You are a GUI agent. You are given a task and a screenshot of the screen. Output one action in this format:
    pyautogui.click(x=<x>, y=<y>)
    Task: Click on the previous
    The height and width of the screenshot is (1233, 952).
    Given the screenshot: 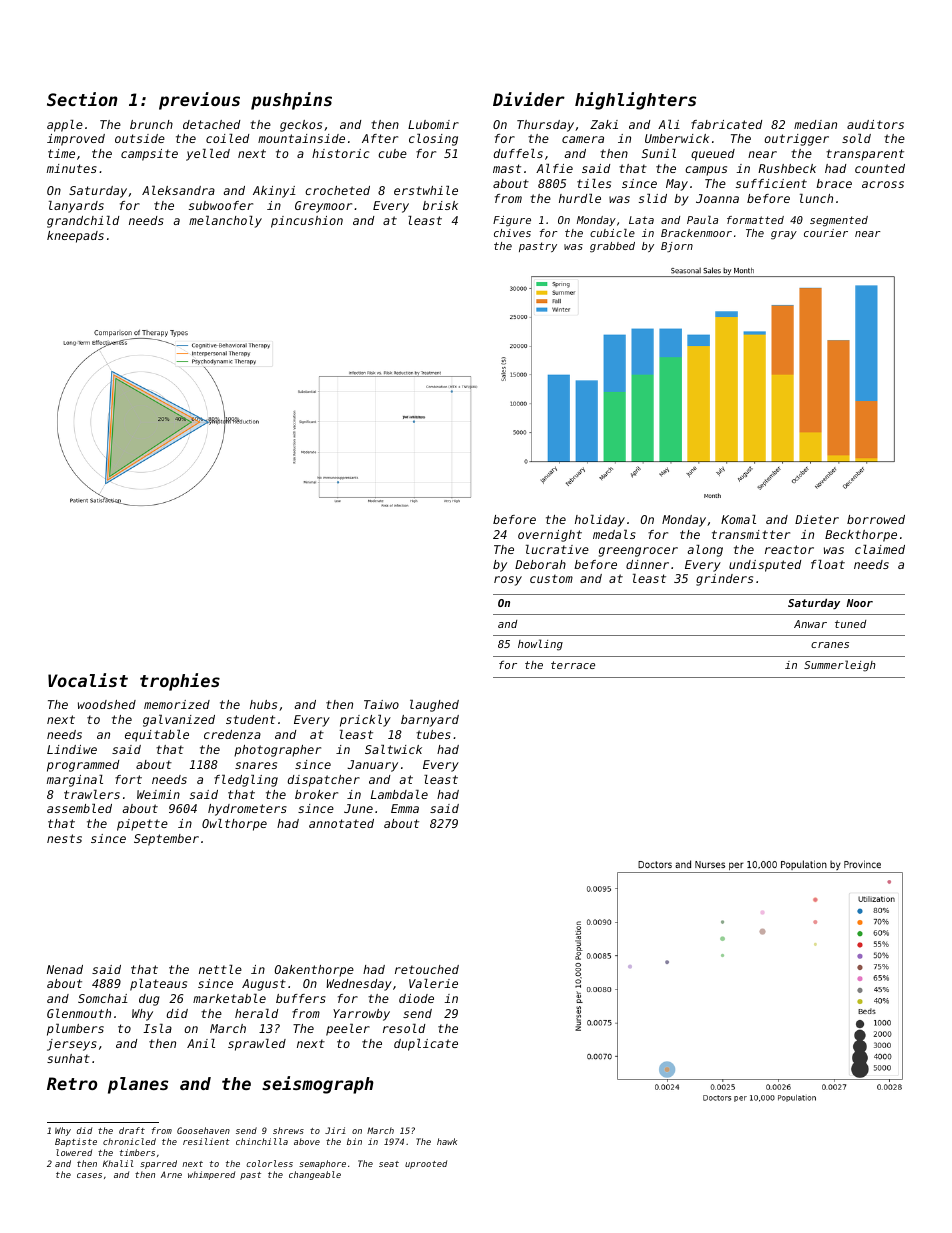 What is the action you would take?
    pyautogui.click(x=199, y=101)
